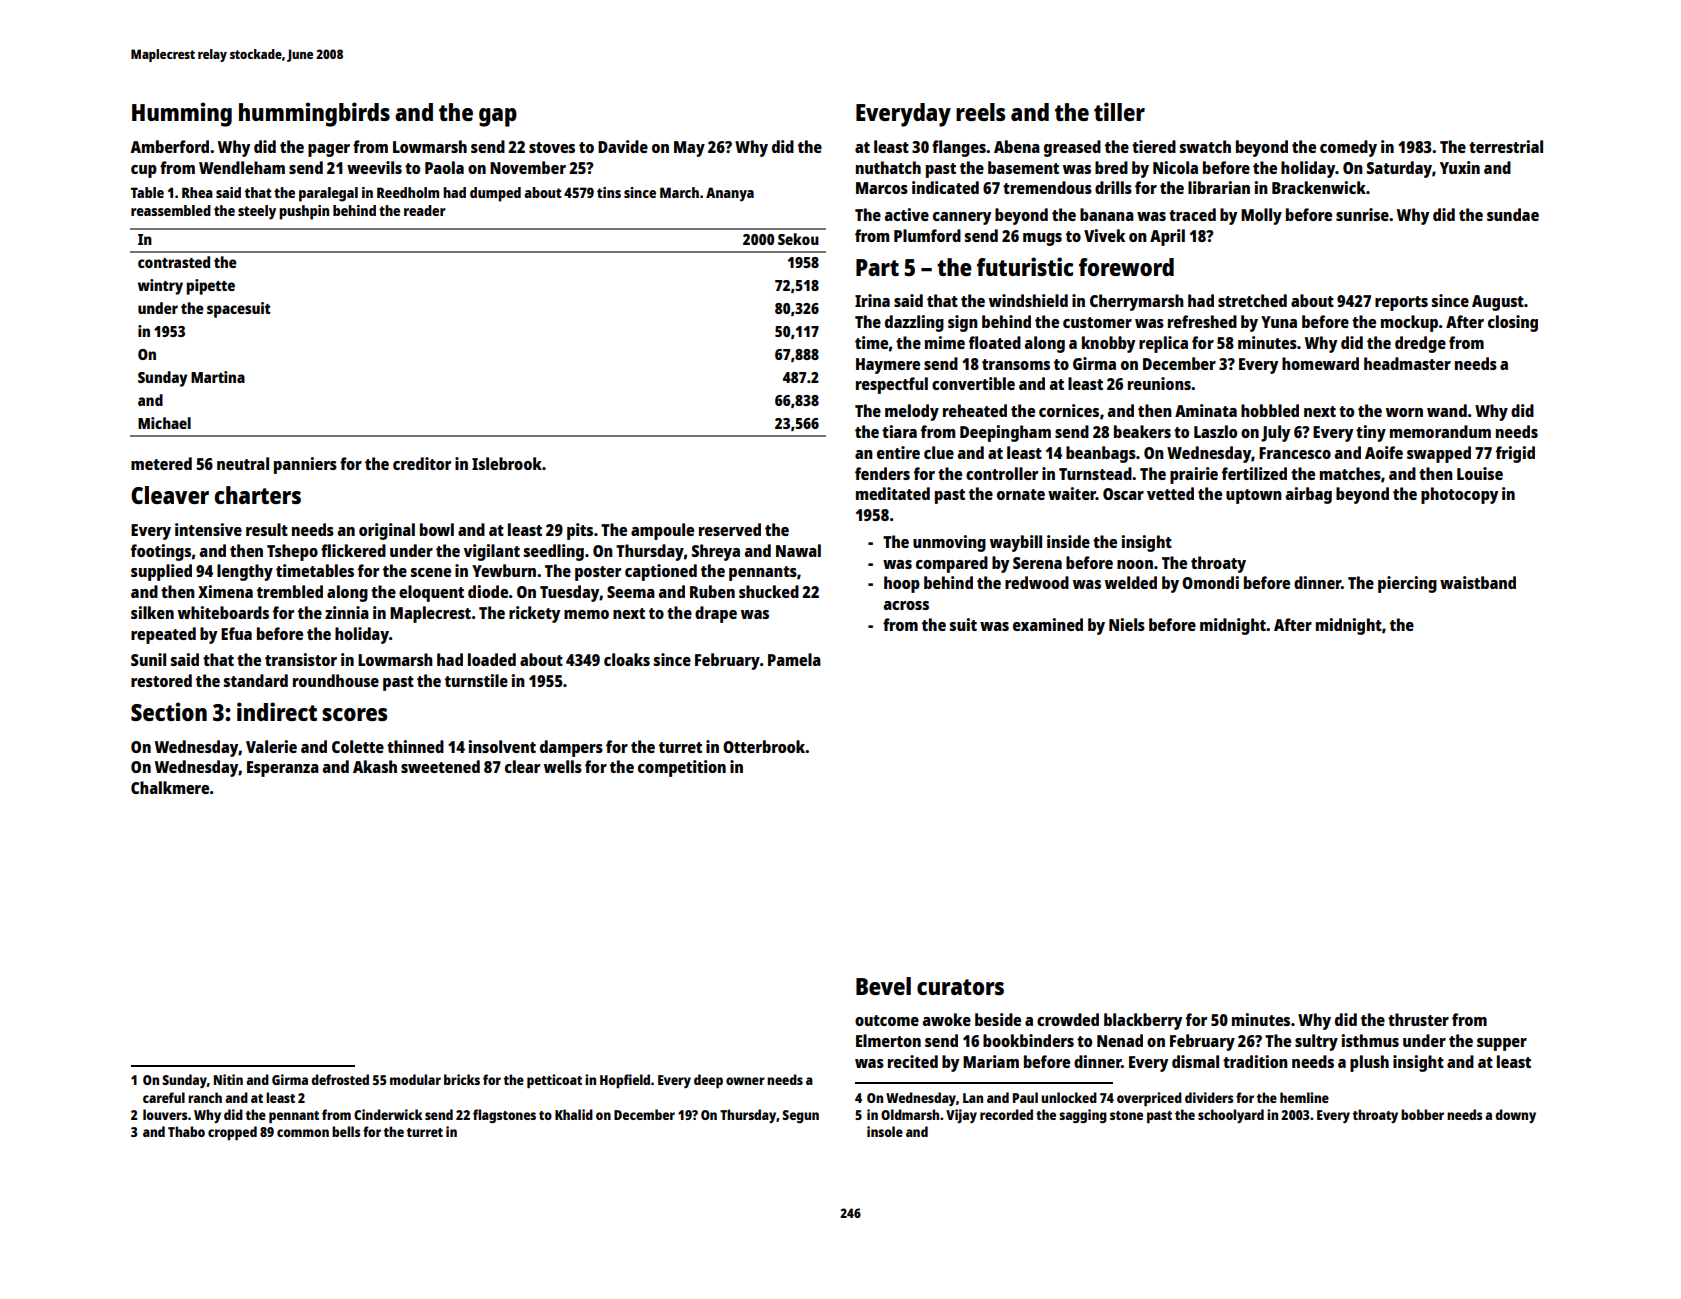 This screenshot has height=1299, width=1681. I want to click on Nawal, so click(798, 550).
